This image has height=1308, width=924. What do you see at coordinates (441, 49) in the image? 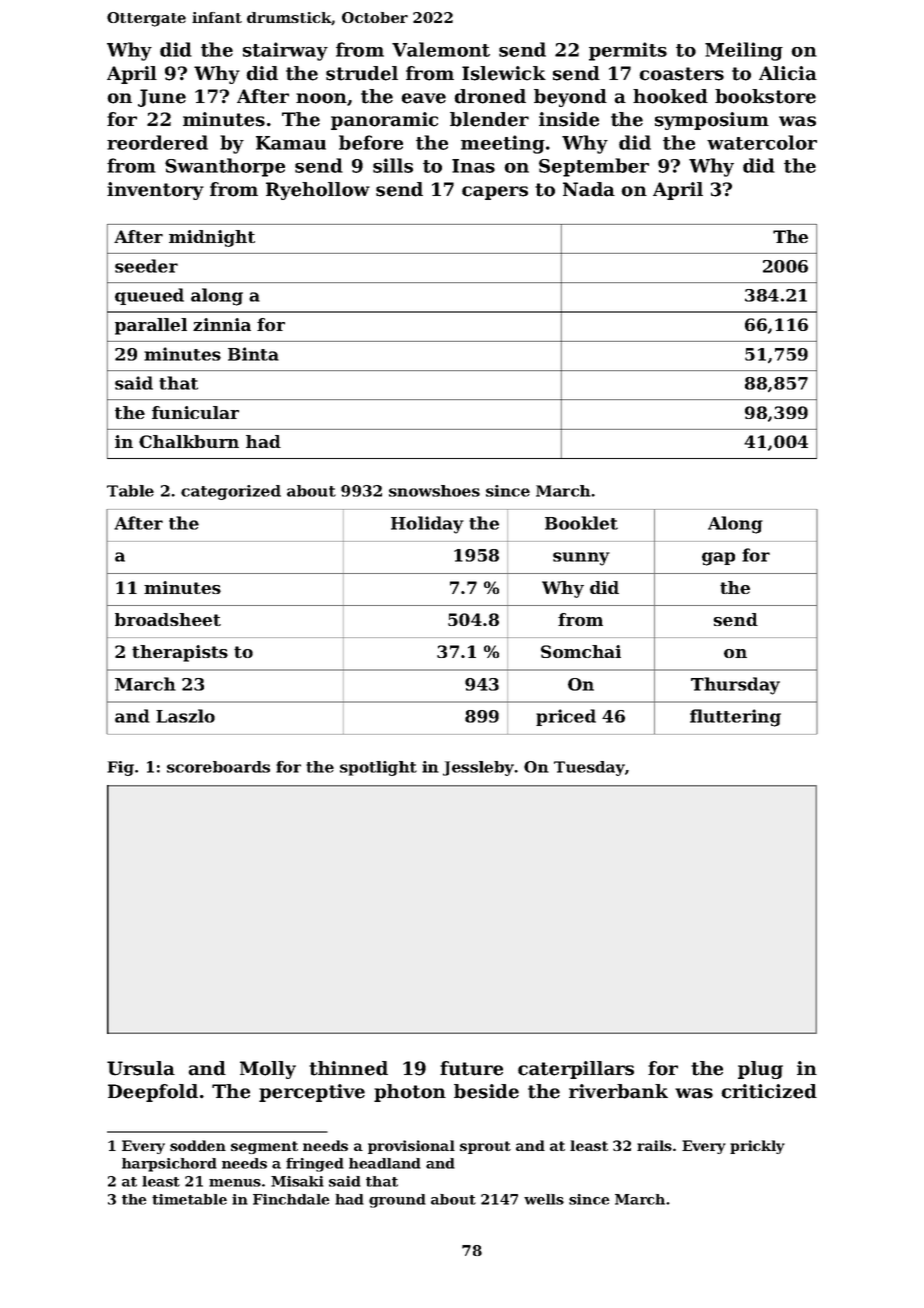
I see `Valemont` at bounding box center [441, 49].
